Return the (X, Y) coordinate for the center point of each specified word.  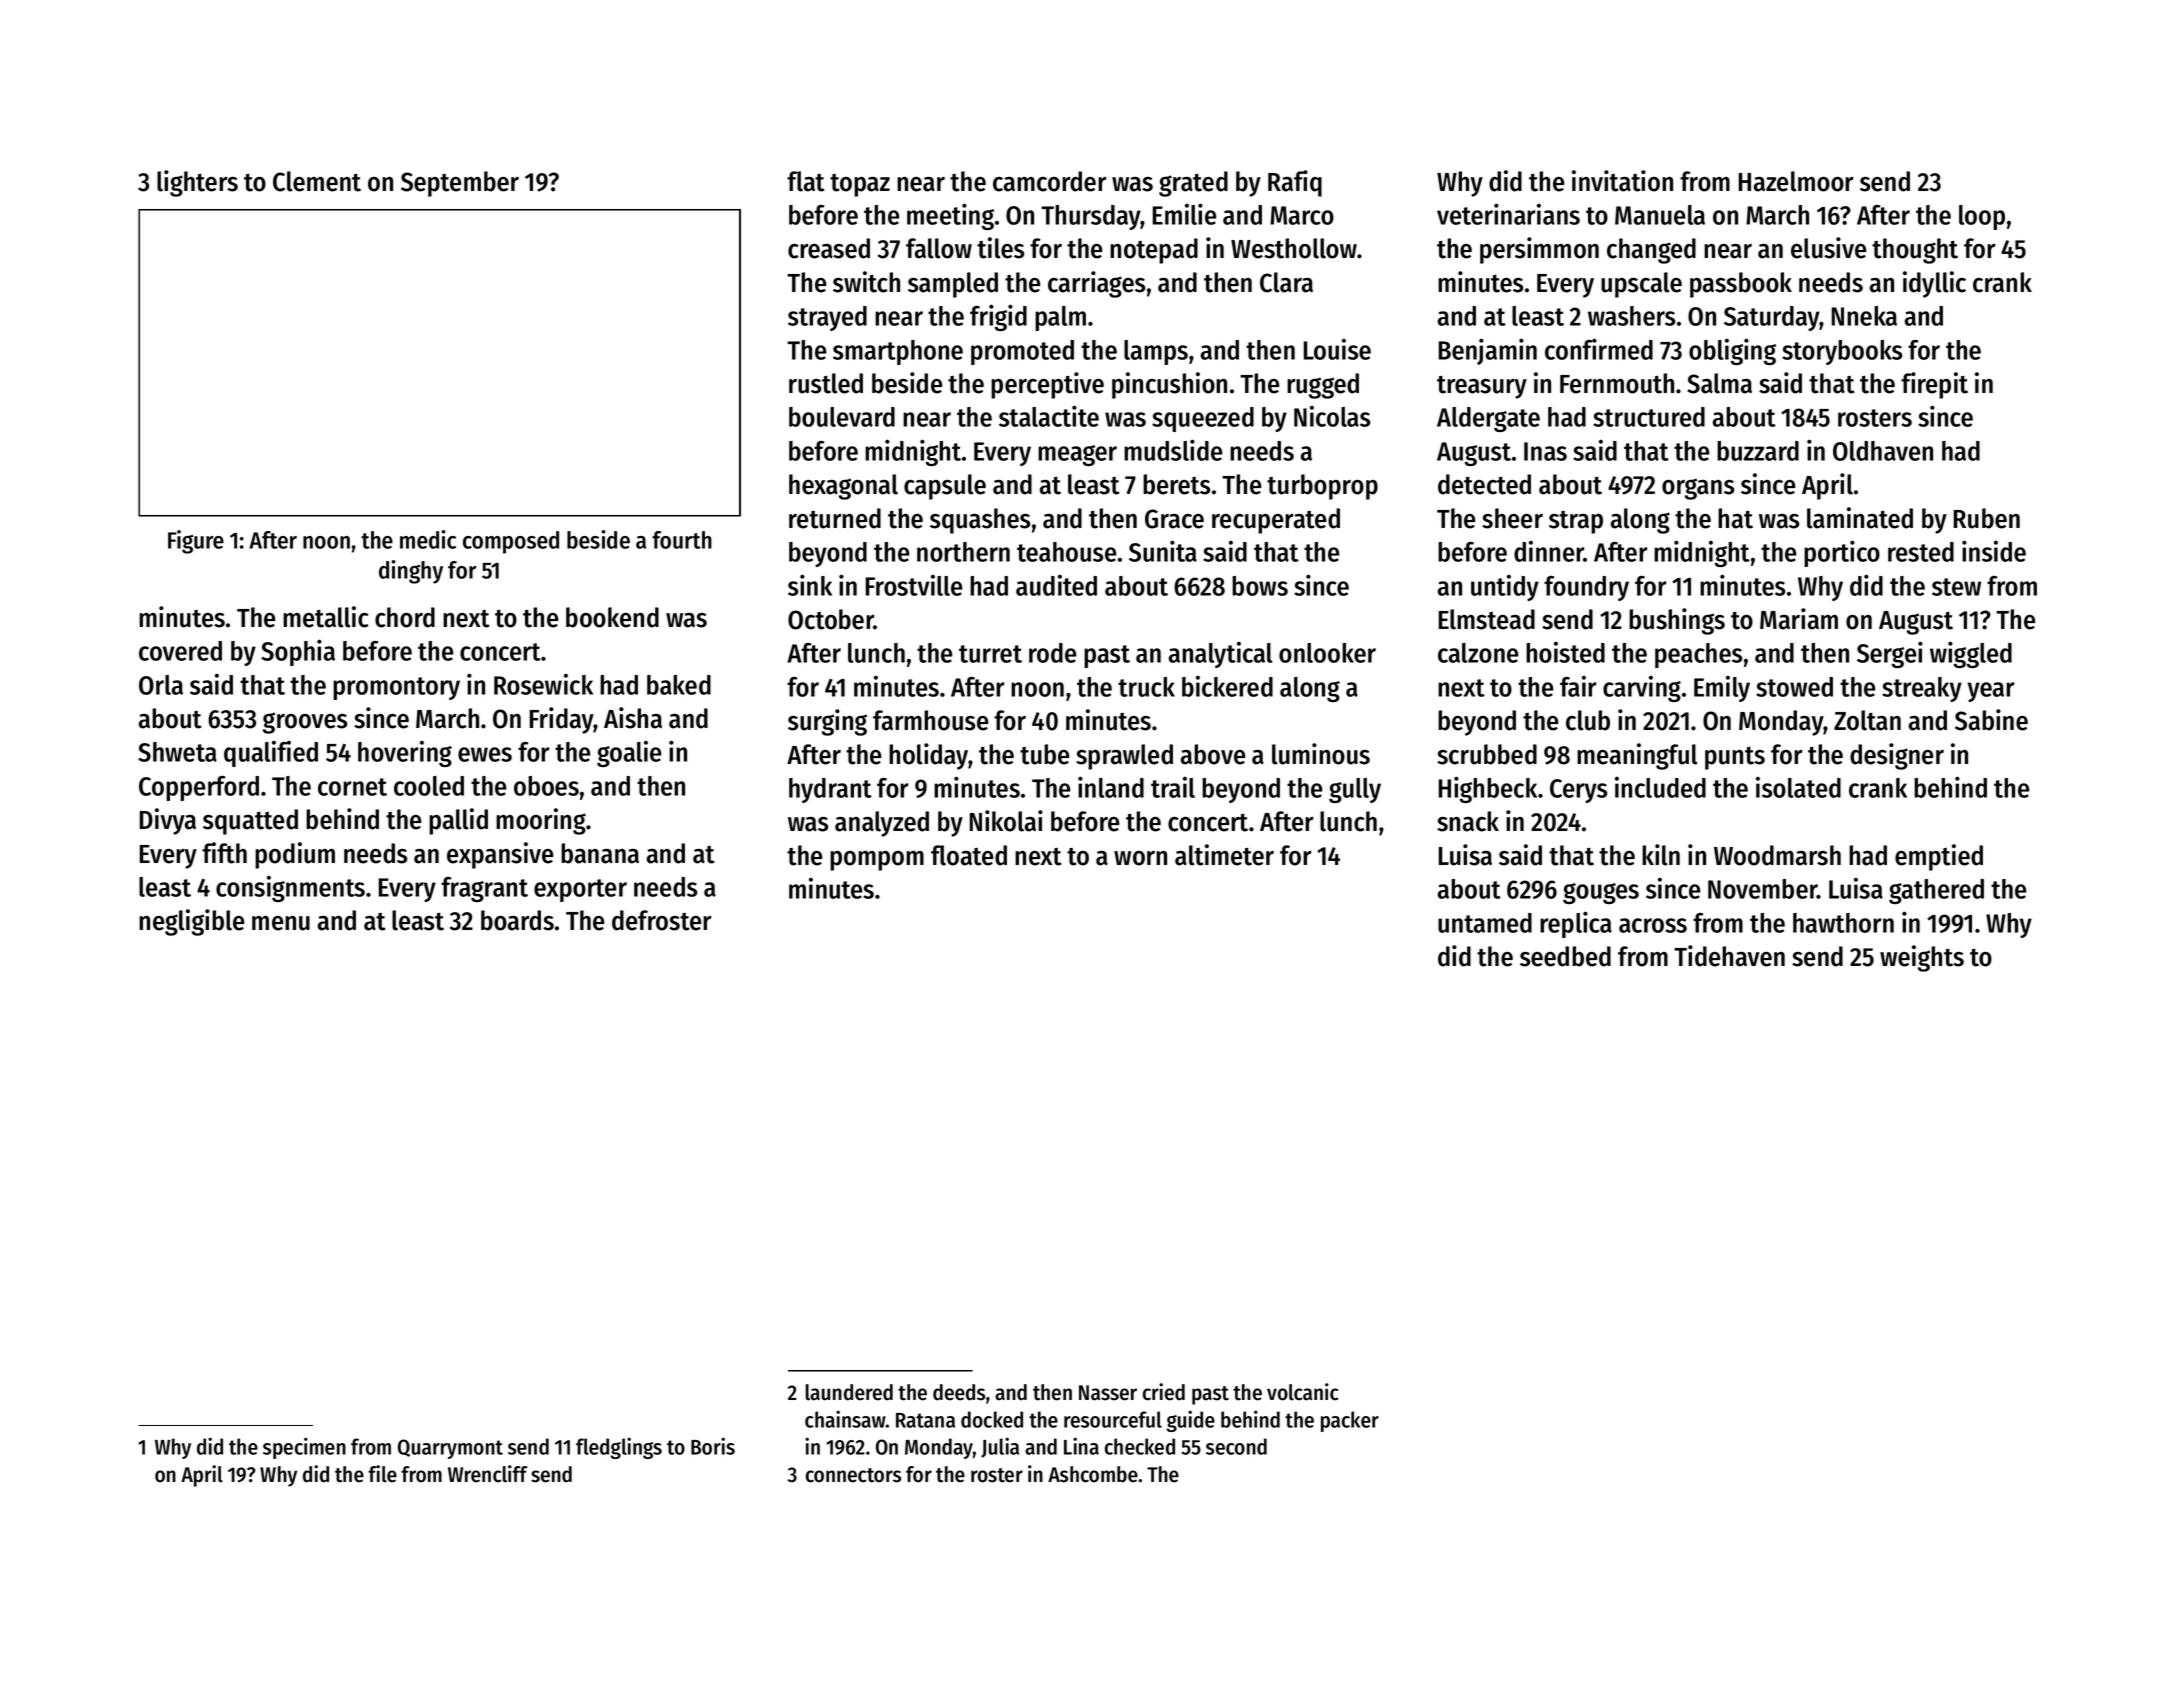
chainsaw (845, 1419)
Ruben (1987, 518)
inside (1994, 551)
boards (517, 920)
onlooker (1327, 653)
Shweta (177, 752)
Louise (1337, 349)
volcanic (1302, 1392)
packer (1350, 1421)
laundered (849, 1392)
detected (1484, 484)
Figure (196, 542)
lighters (197, 183)
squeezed (1203, 419)
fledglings (619, 1448)
